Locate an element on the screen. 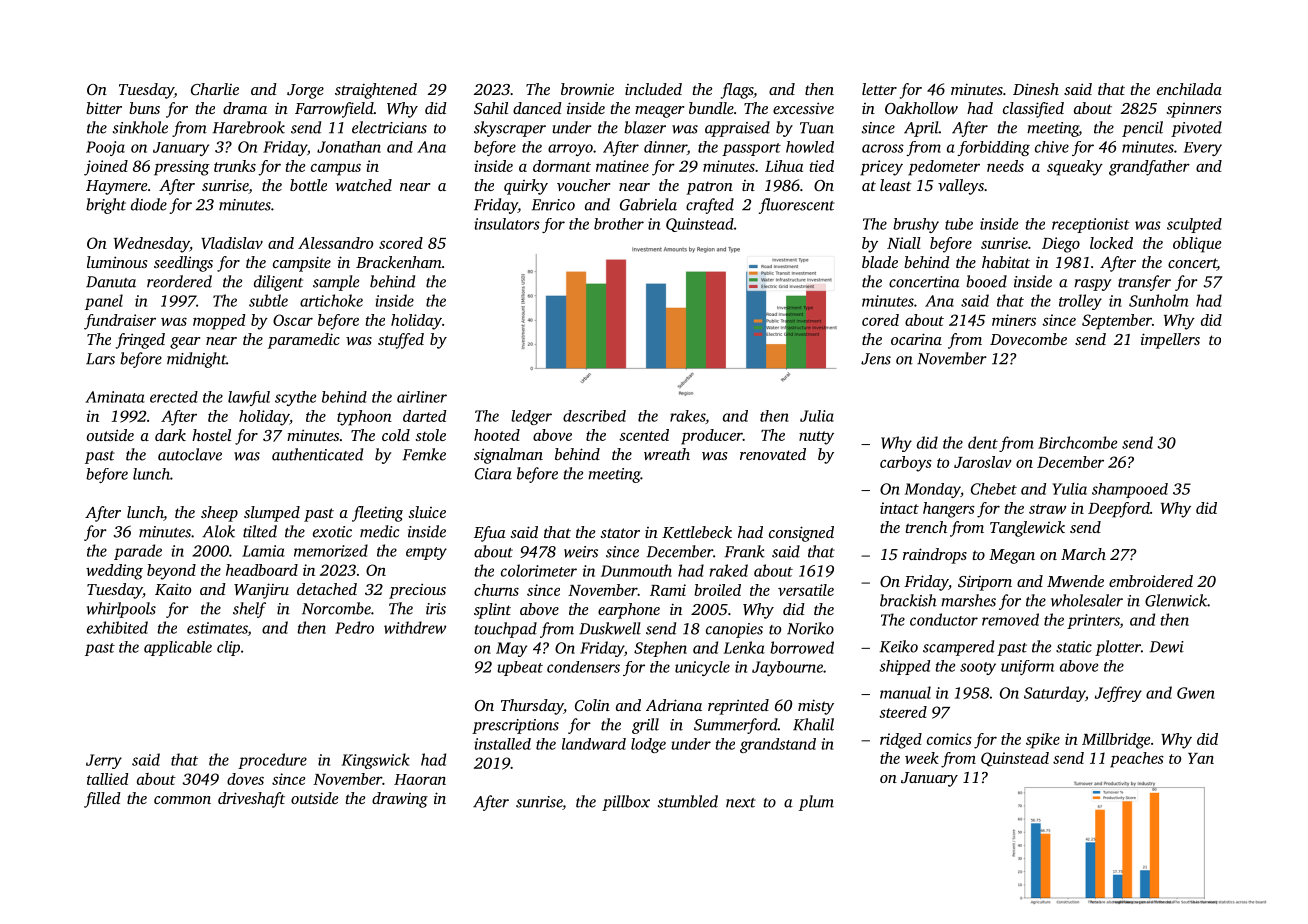 The height and width of the screenshot is (924, 1308). mopped is located at coordinates (219, 322).
